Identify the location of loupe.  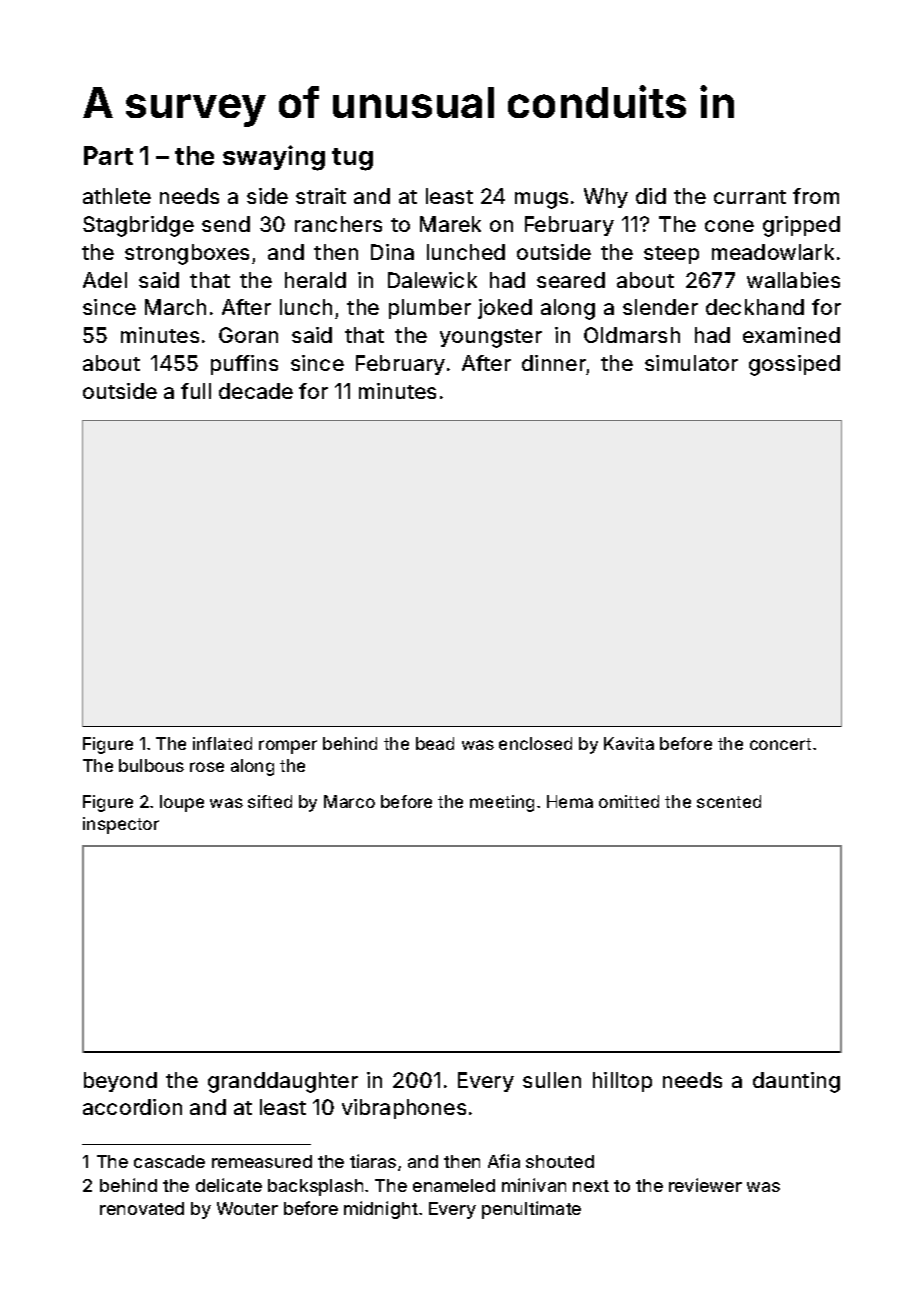
(182, 803).
